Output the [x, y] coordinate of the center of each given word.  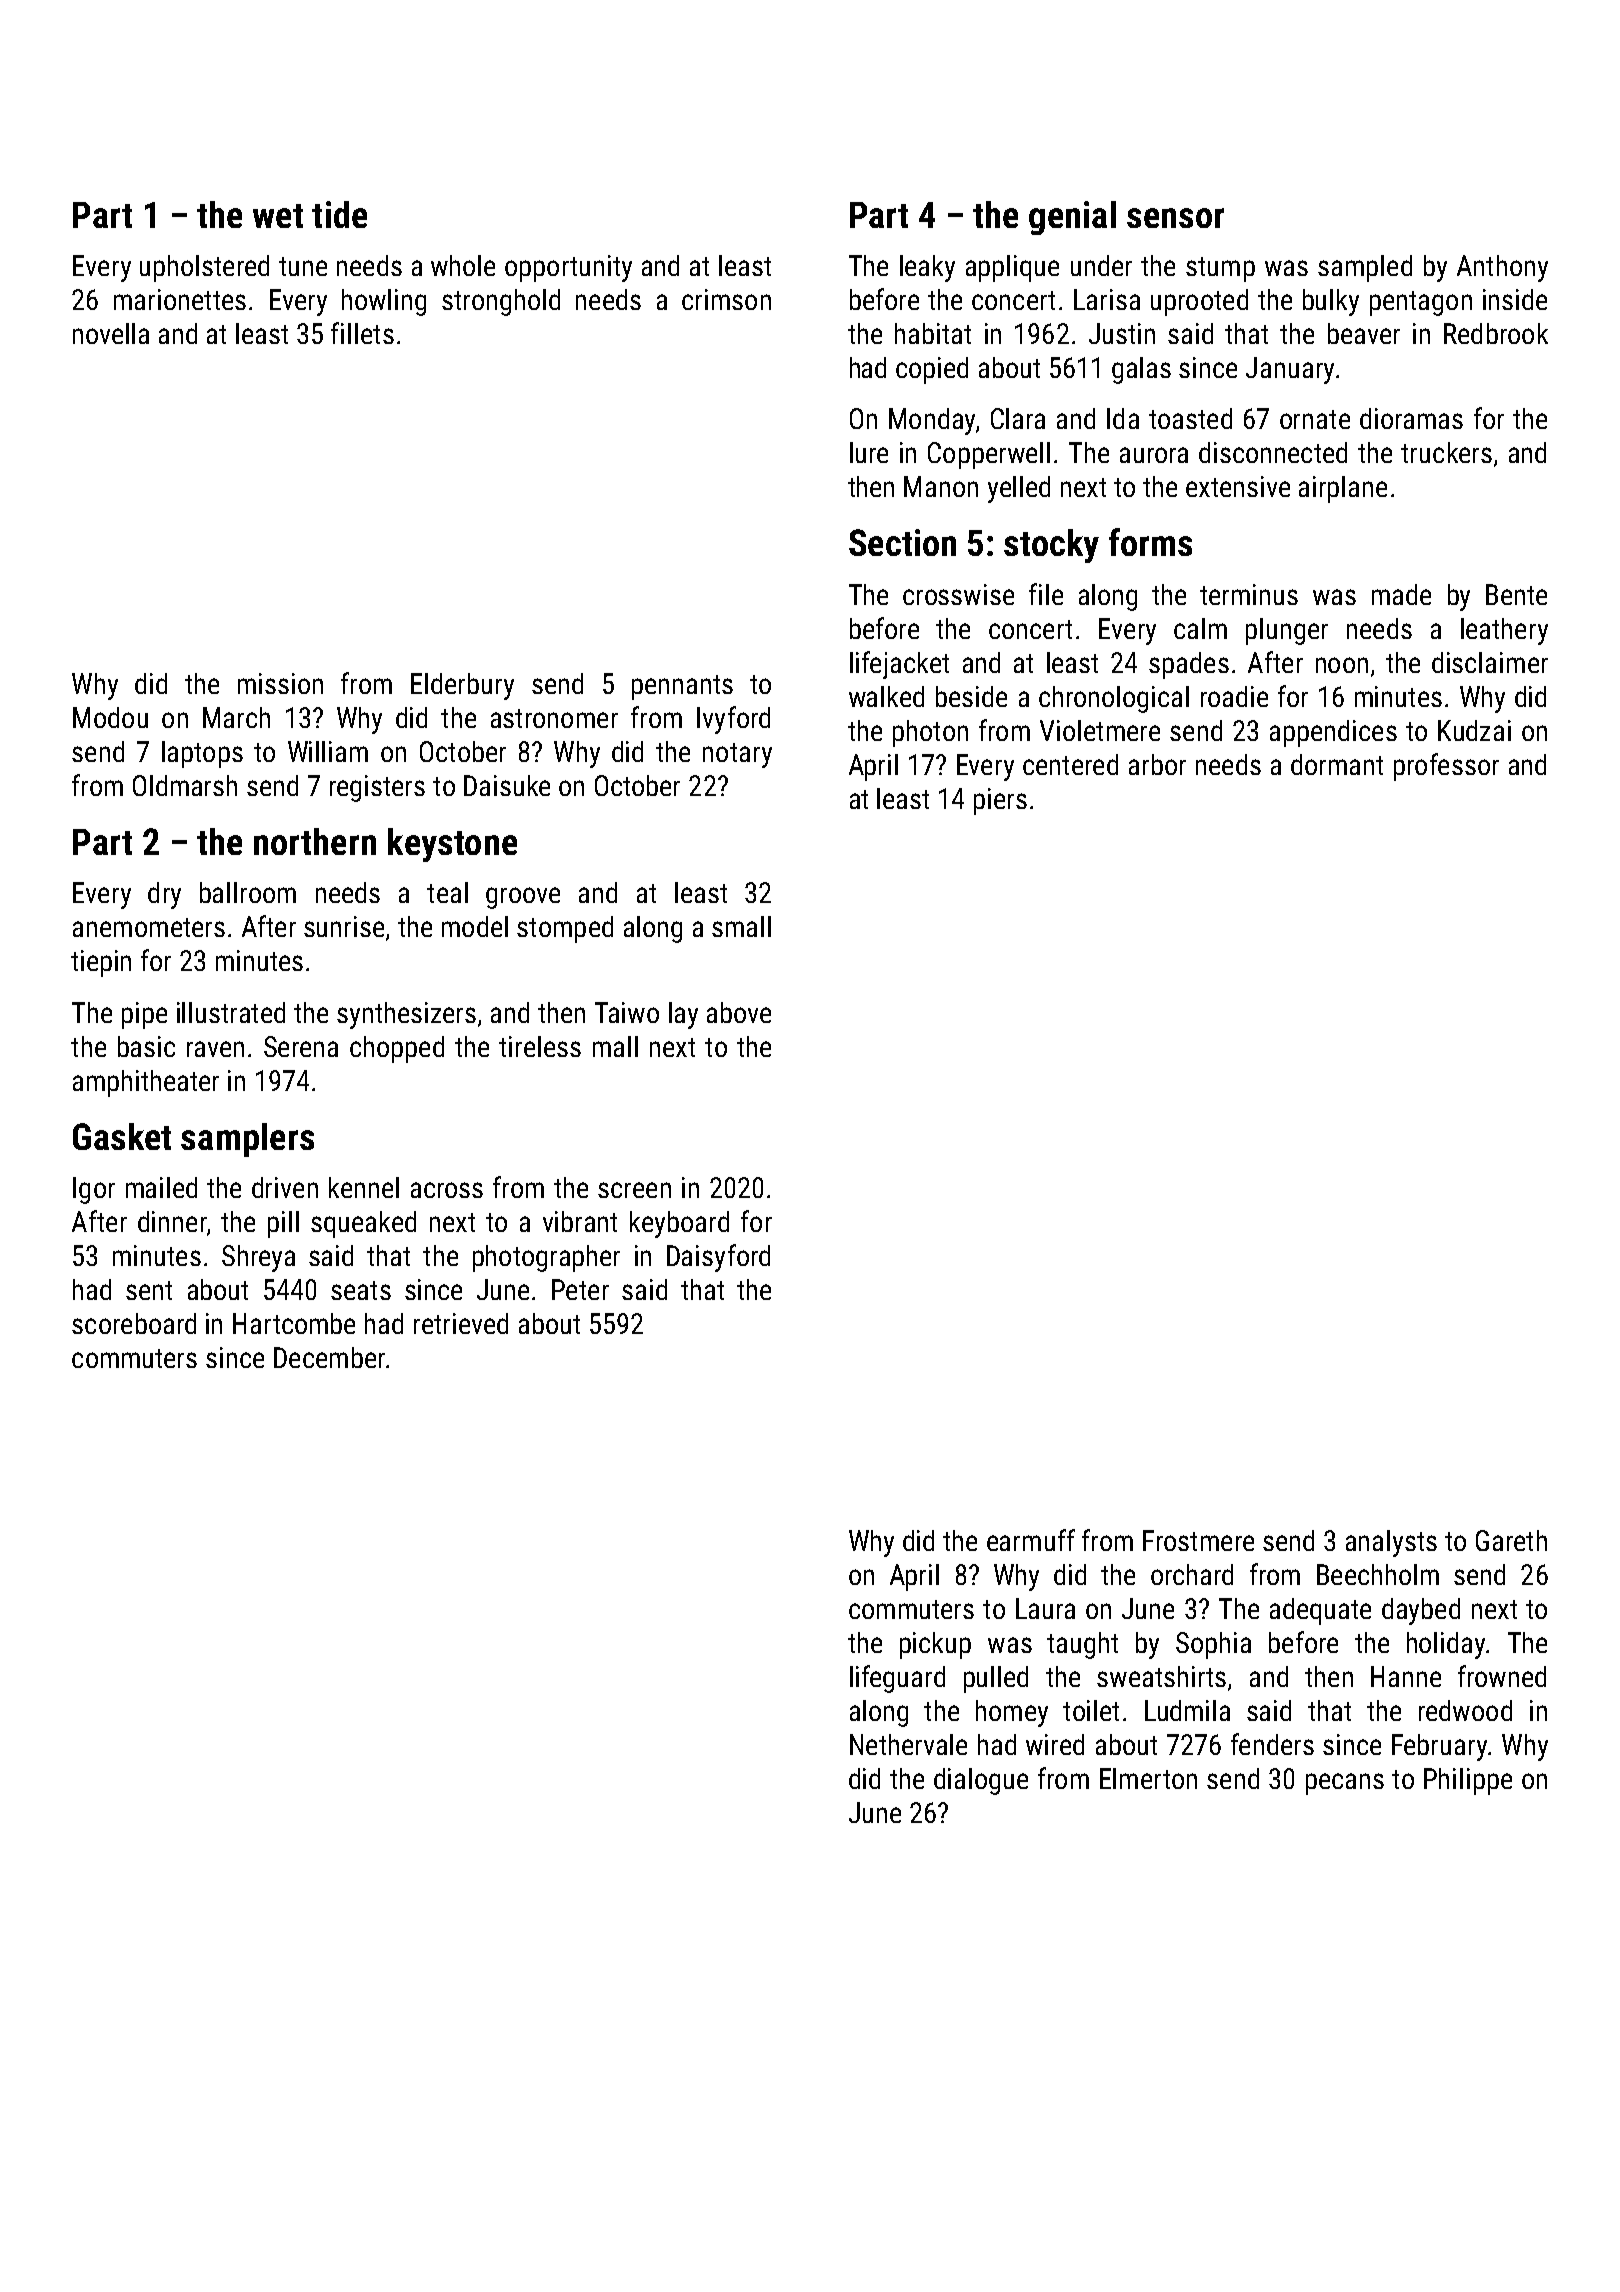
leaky [927, 268]
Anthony [1502, 268]
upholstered [204, 268]
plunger [1287, 631]
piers [1000, 801]
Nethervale [908, 1744]
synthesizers [406, 1015]
